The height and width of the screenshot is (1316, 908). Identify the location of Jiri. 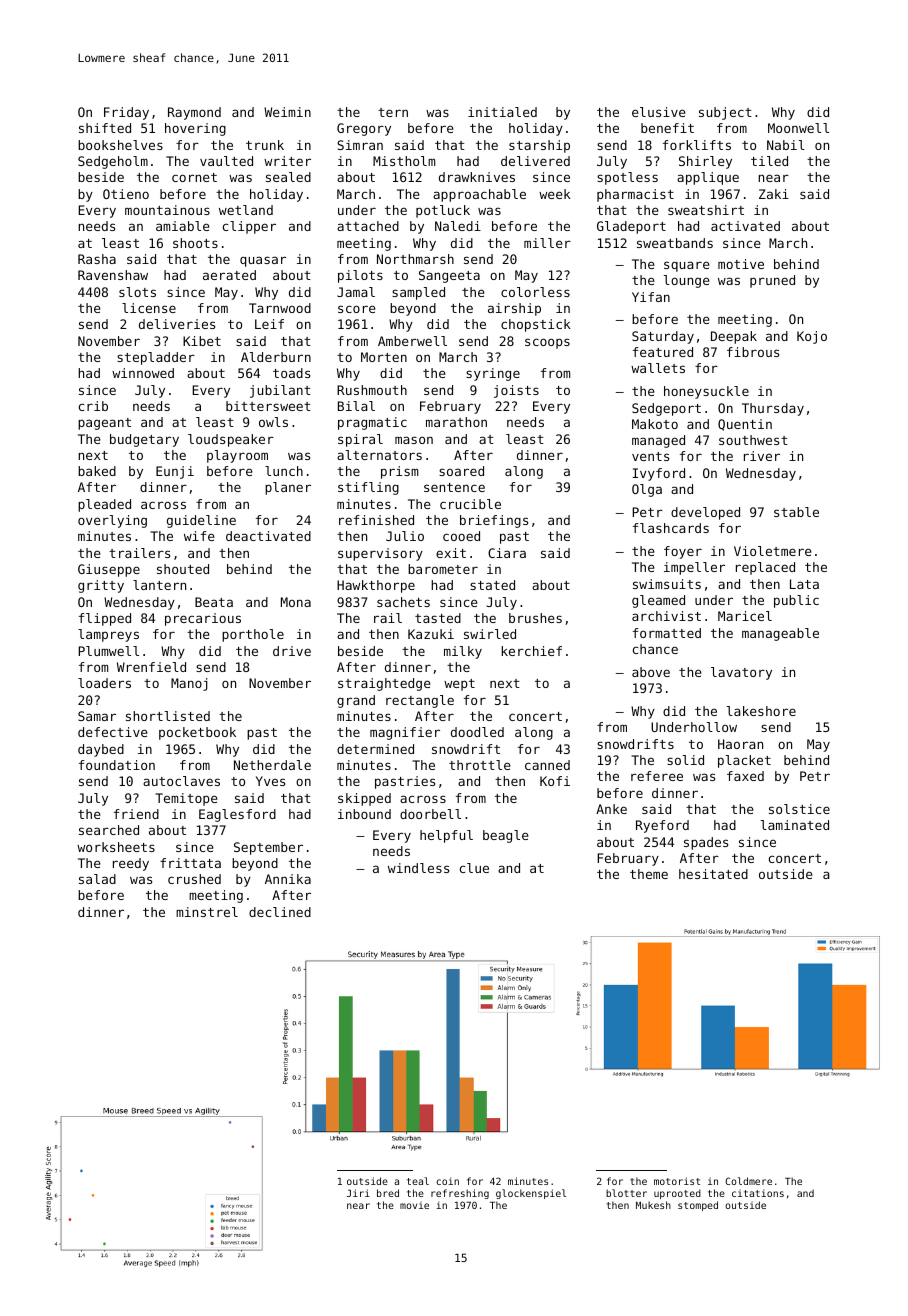
(358, 1193).
